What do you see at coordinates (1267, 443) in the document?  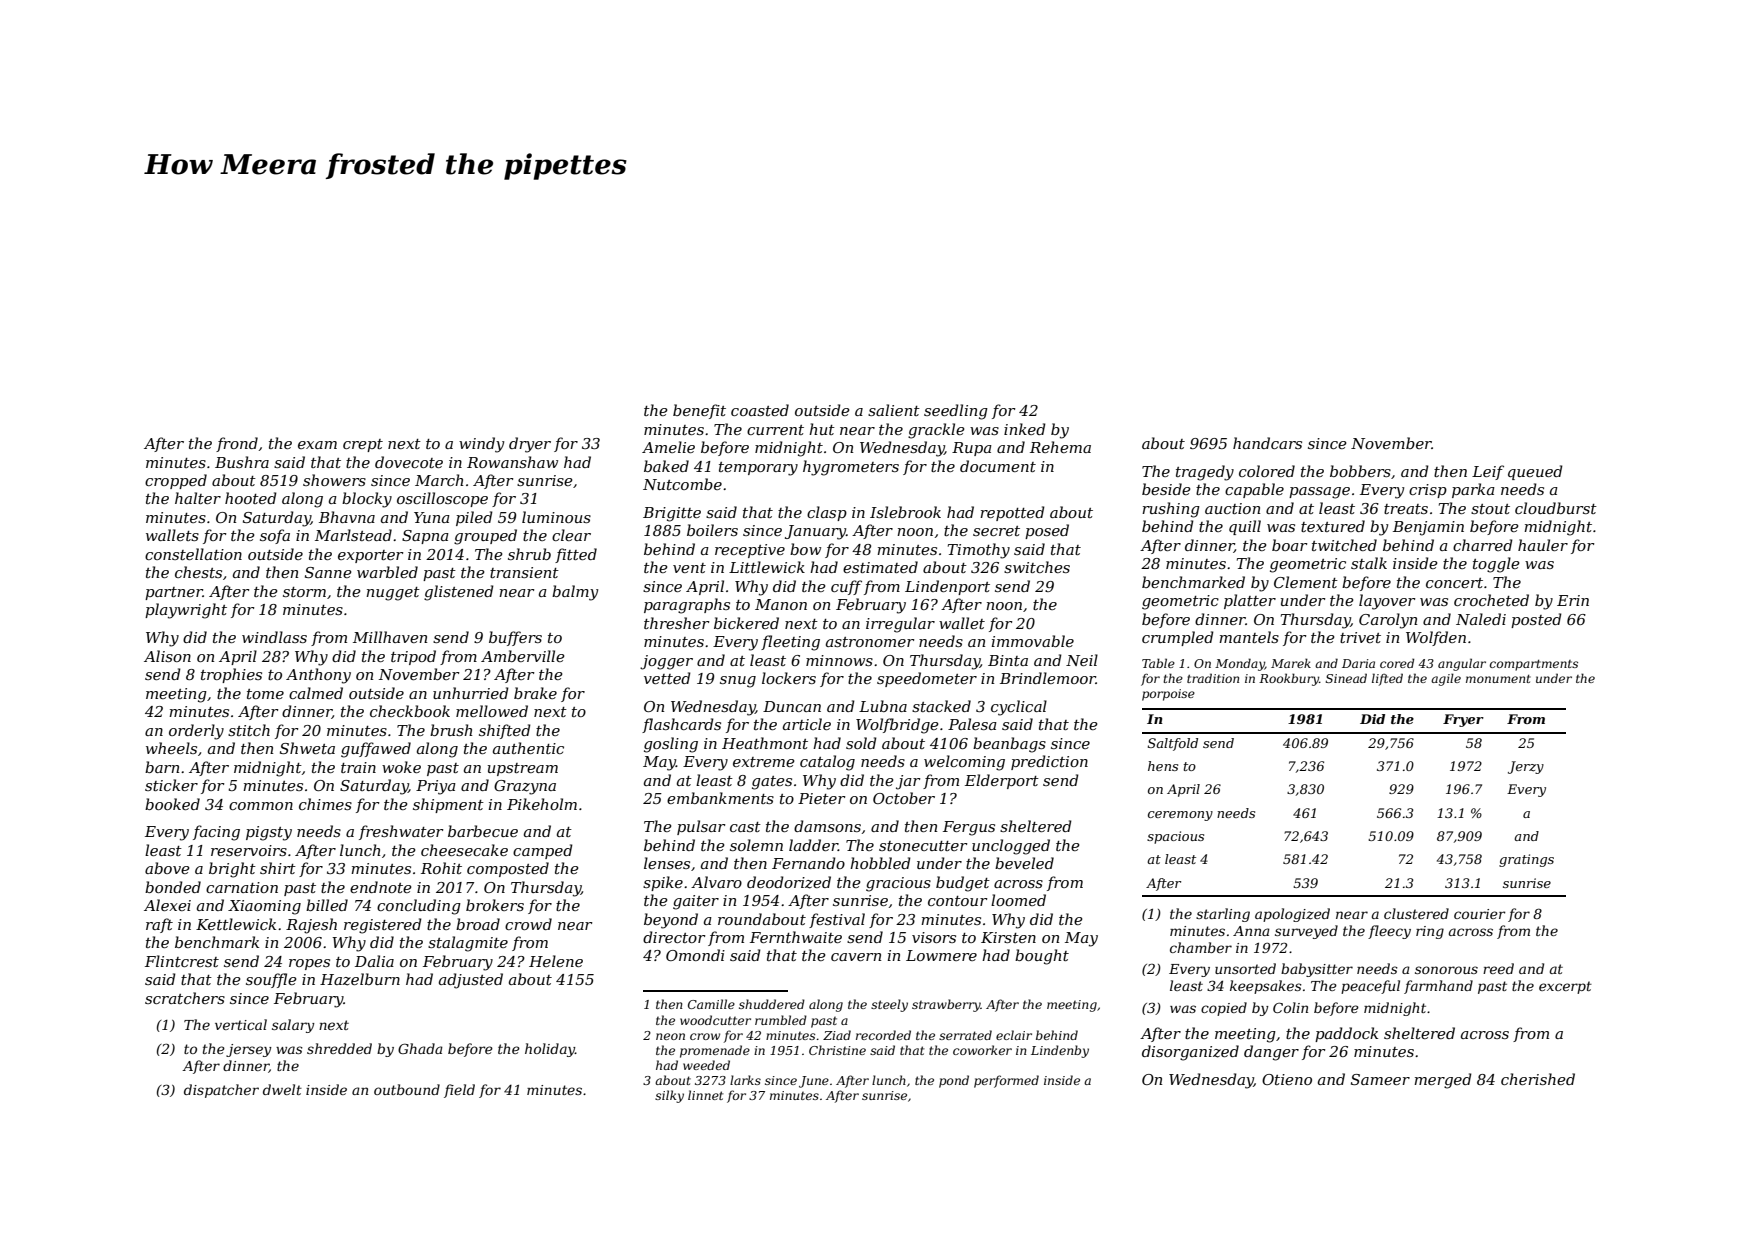 I see `handcars` at bounding box center [1267, 443].
